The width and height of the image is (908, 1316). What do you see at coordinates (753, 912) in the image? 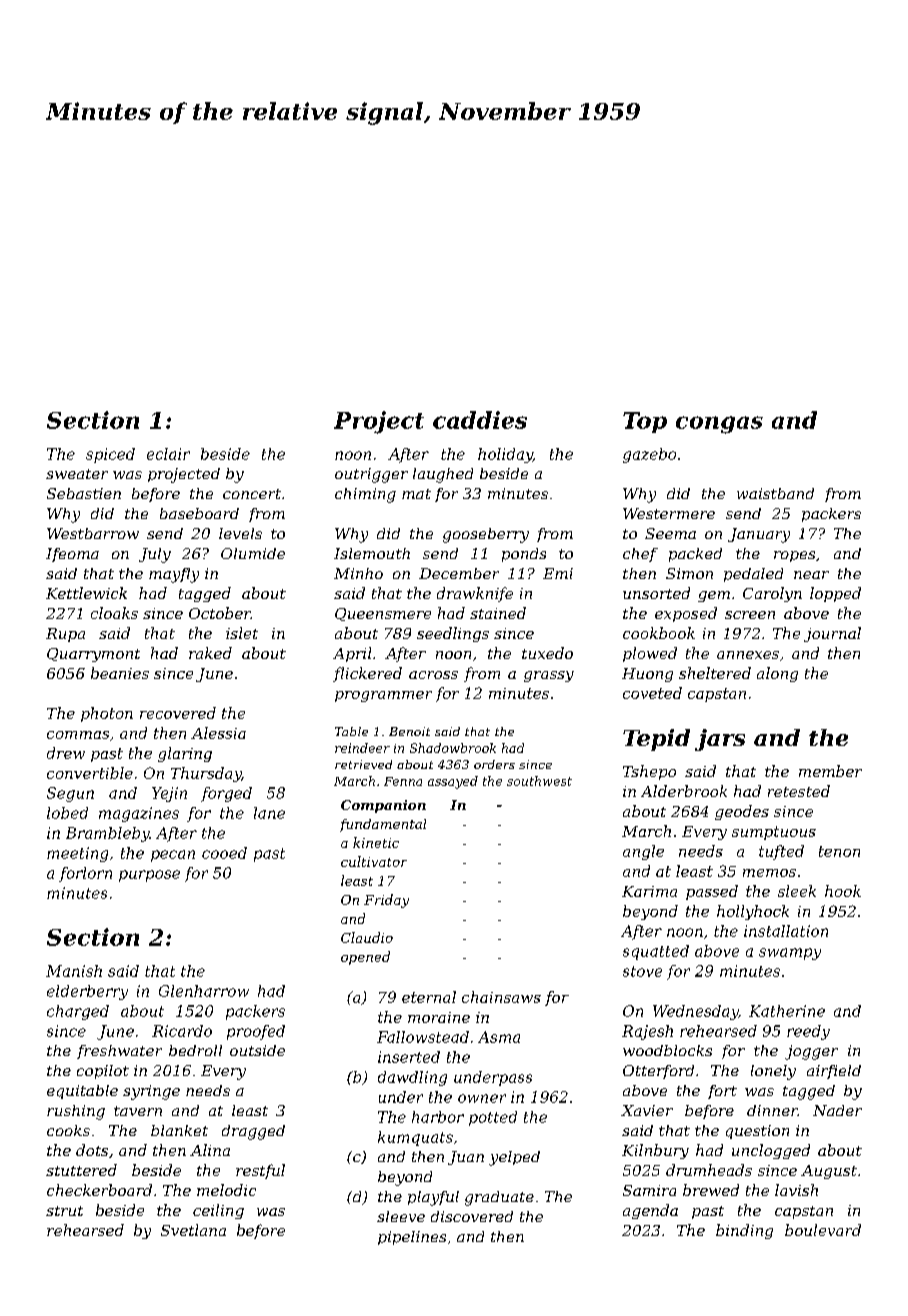
I see `hollyhock` at bounding box center [753, 912].
